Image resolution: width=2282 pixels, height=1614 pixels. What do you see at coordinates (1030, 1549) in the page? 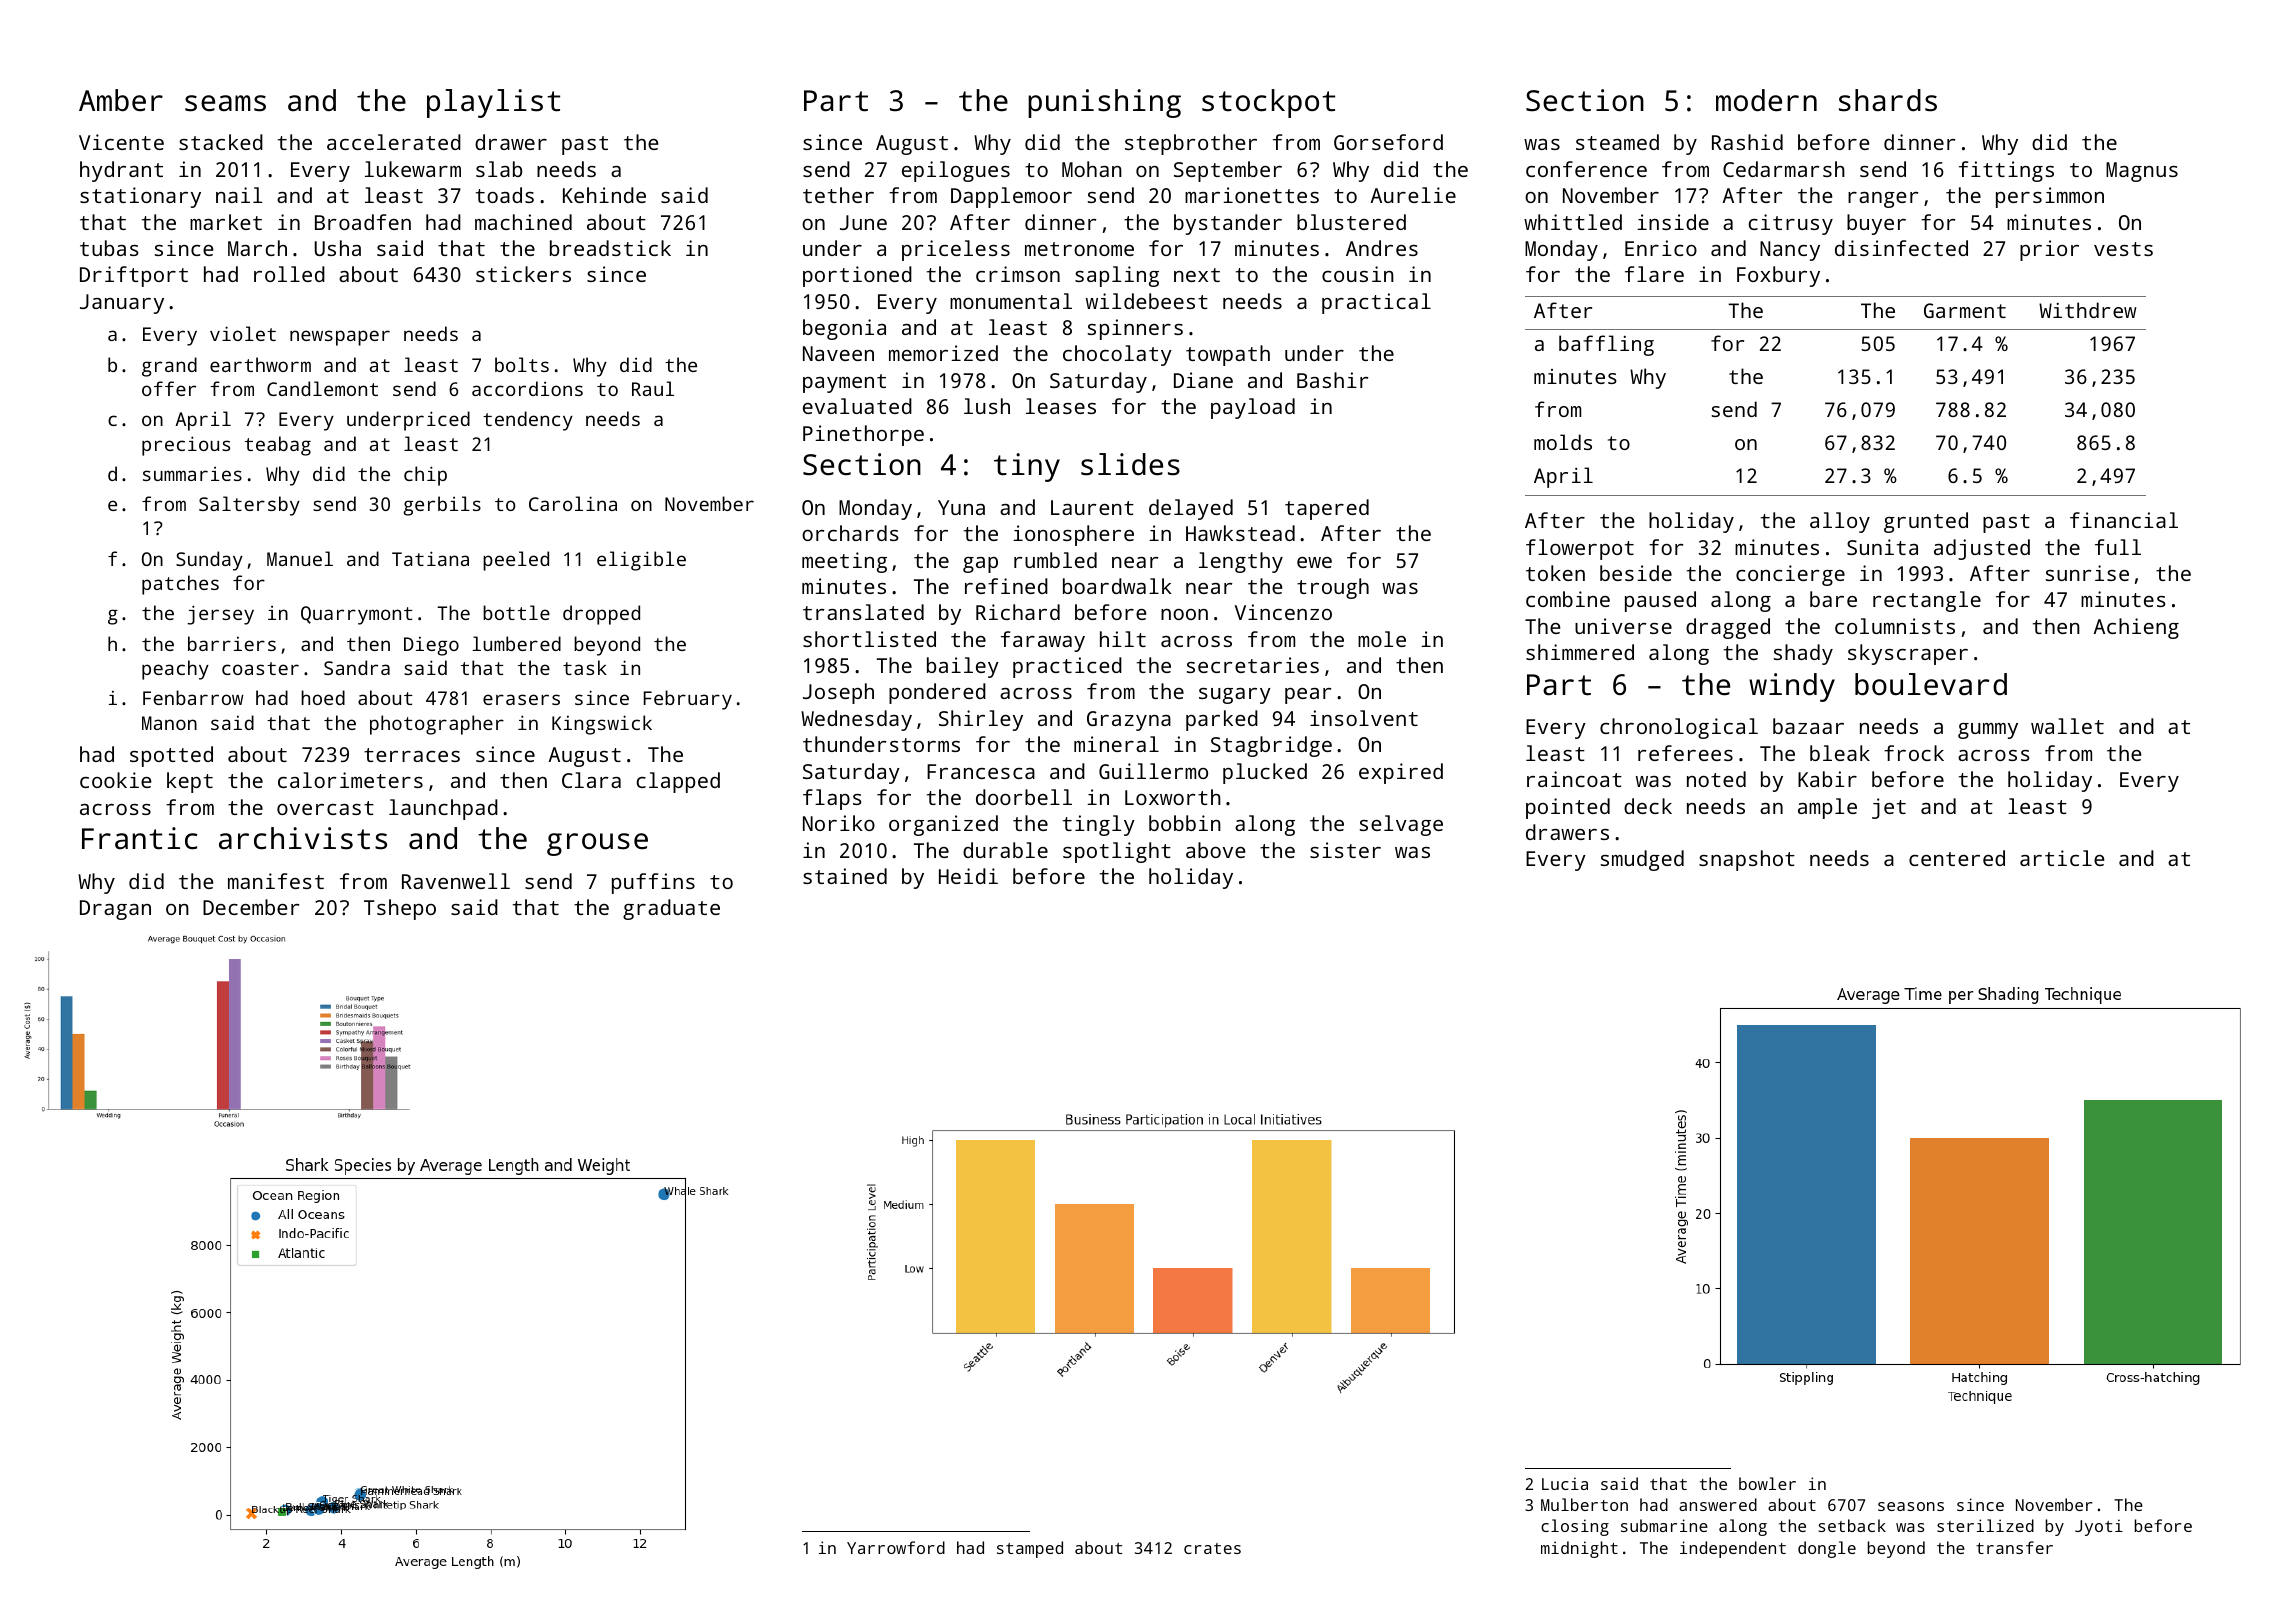
I see `stamped` at bounding box center [1030, 1549].
